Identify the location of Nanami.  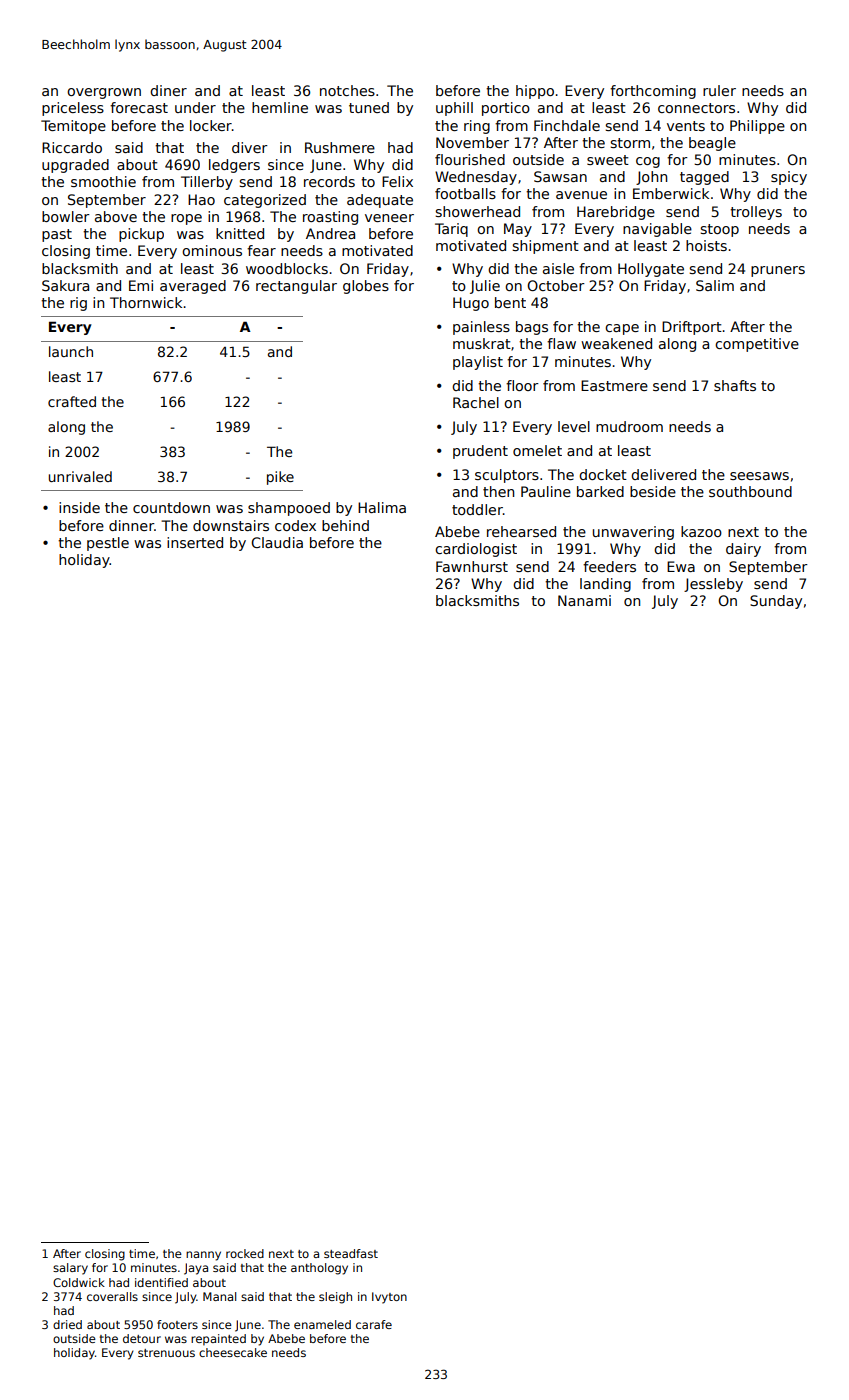
(584, 600).
